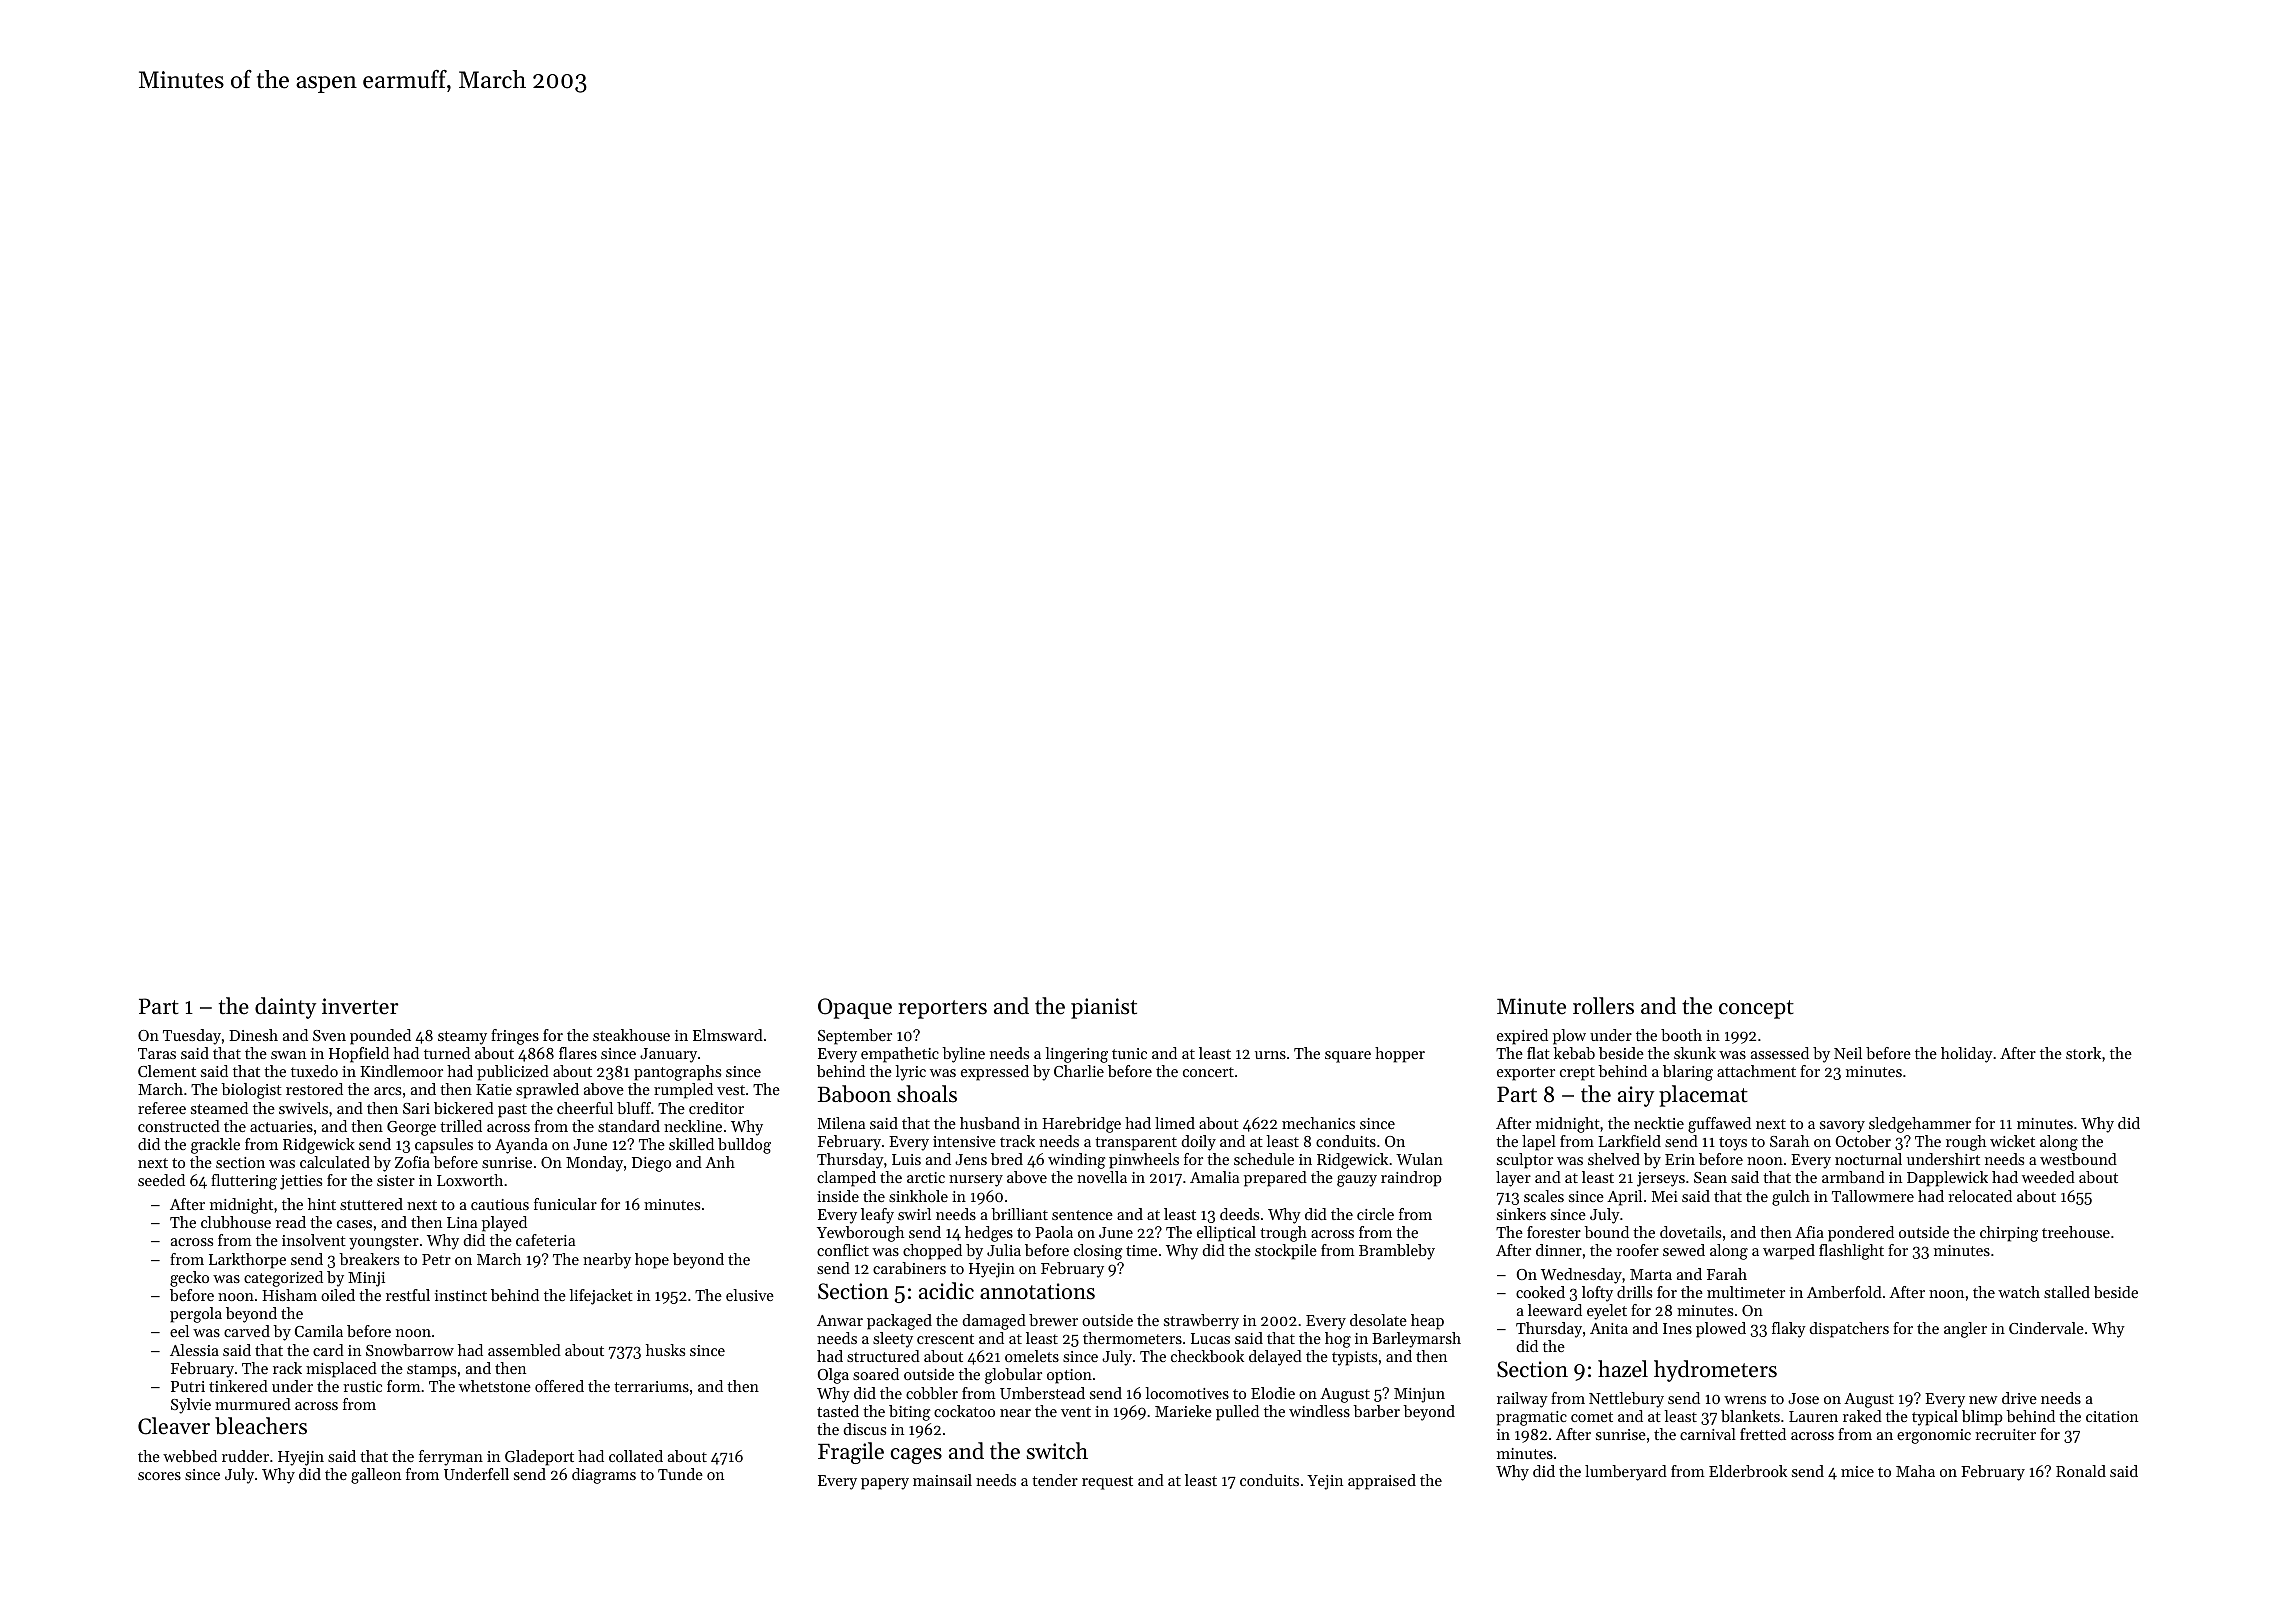 The height and width of the image is (1614, 2282). I want to click on stork, so click(2083, 1053).
